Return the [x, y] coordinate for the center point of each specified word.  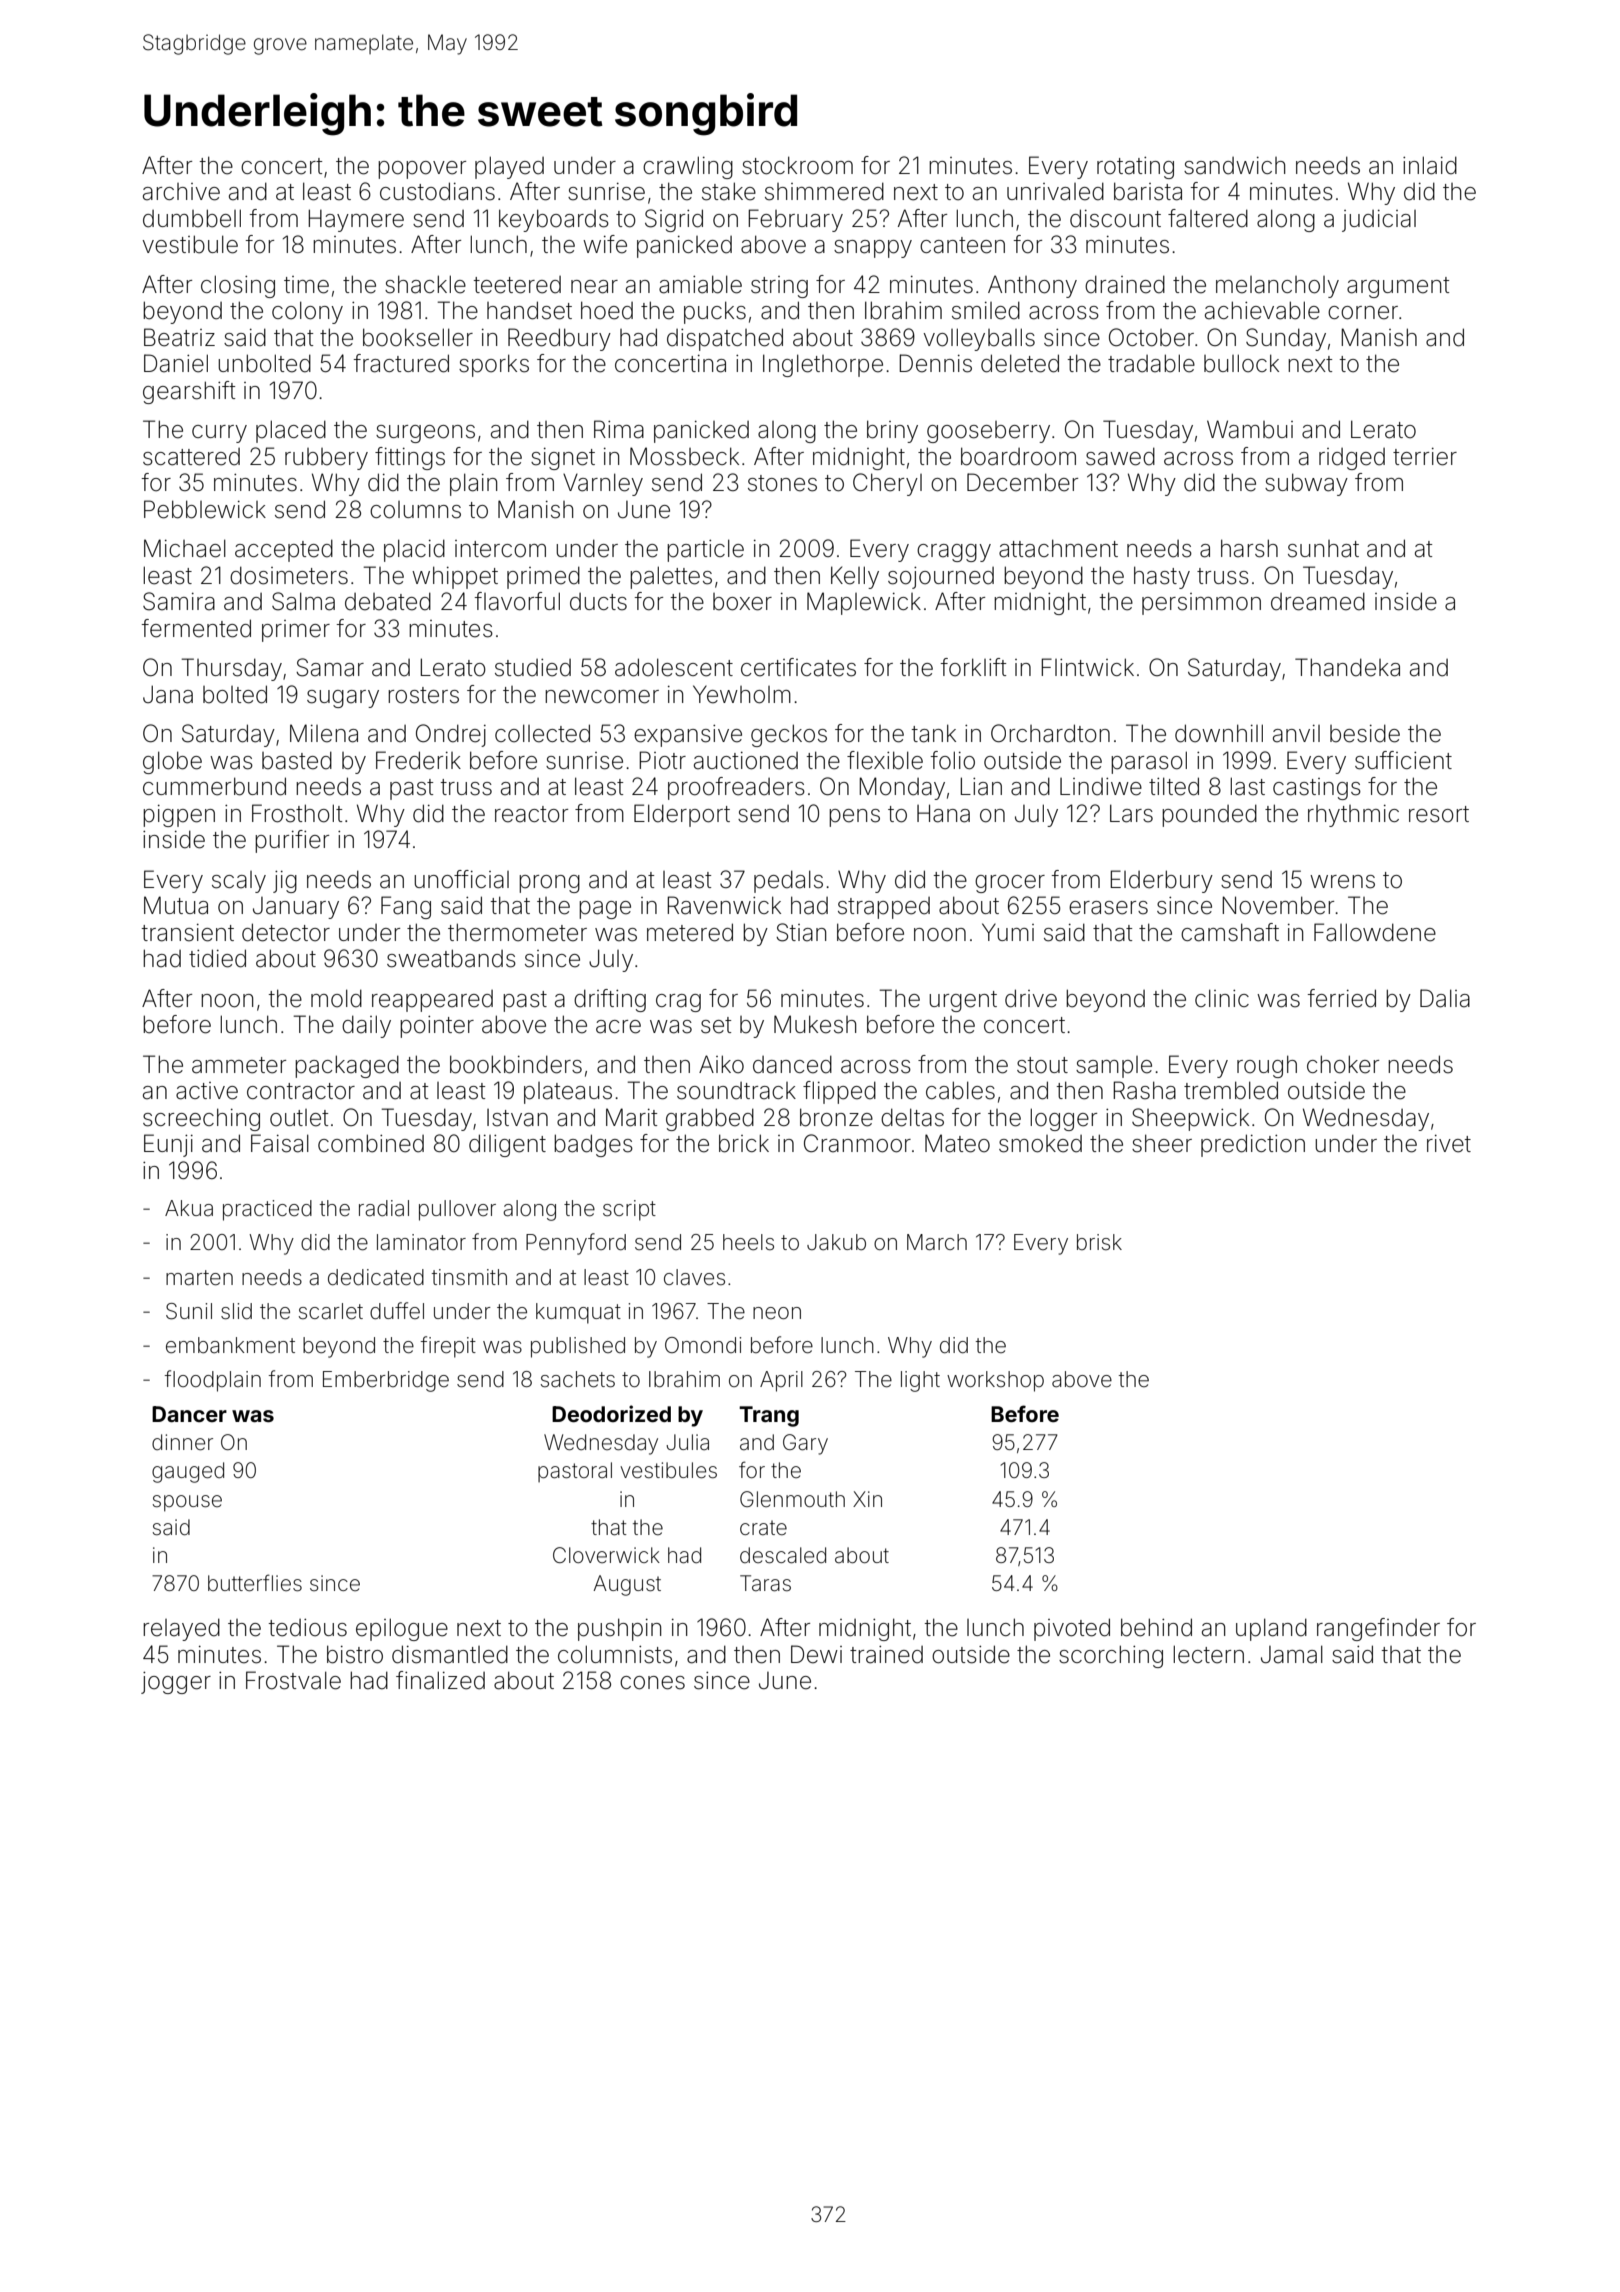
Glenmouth [792, 1499]
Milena [324, 733]
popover [422, 170]
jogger [176, 1683]
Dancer [189, 1414]
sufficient [1403, 760]
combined [371, 1143]
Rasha [1144, 1090]
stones [782, 483]
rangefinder [1378, 1629]
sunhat [1323, 549]
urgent [963, 1001]
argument [1398, 287]
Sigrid [674, 220]
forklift [973, 667]
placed [291, 431]
